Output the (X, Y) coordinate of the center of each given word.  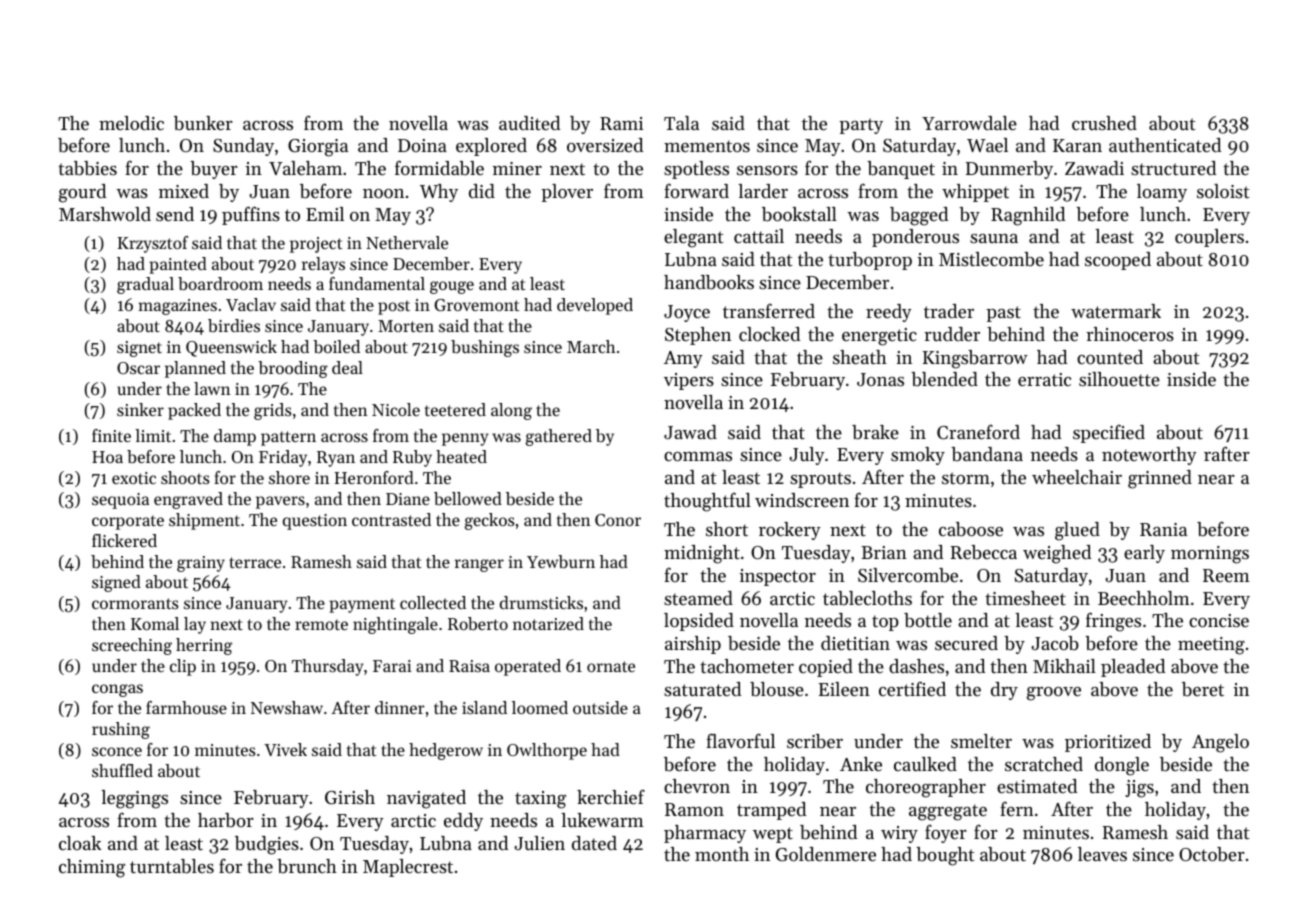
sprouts (820, 480)
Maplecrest (408, 868)
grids (273, 411)
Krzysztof (152, 244)
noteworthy (1149, 456)
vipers (689, 381)
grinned (1160, 479)
